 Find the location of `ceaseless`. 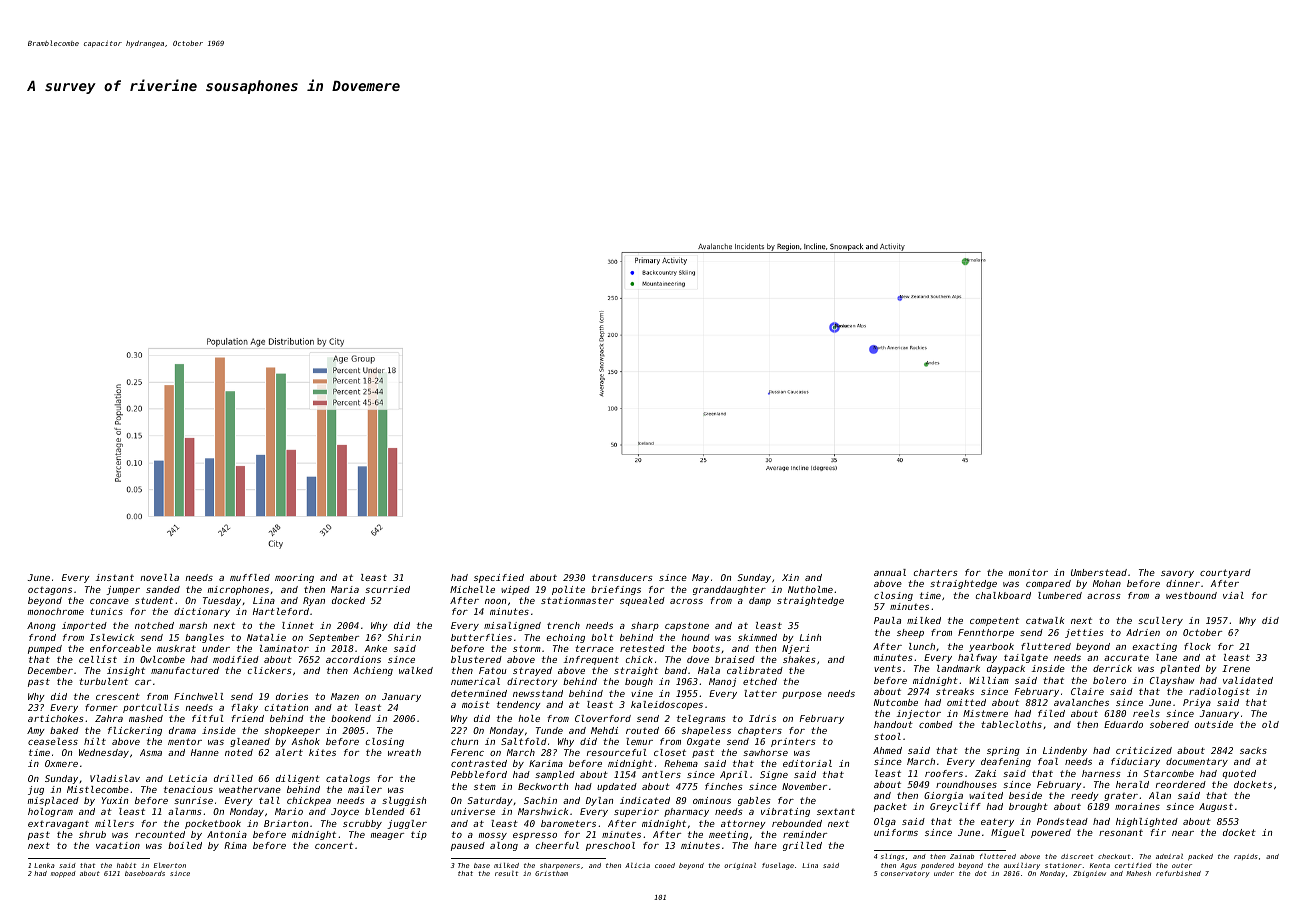

ceaseless is located at coordinates (53, 741).
